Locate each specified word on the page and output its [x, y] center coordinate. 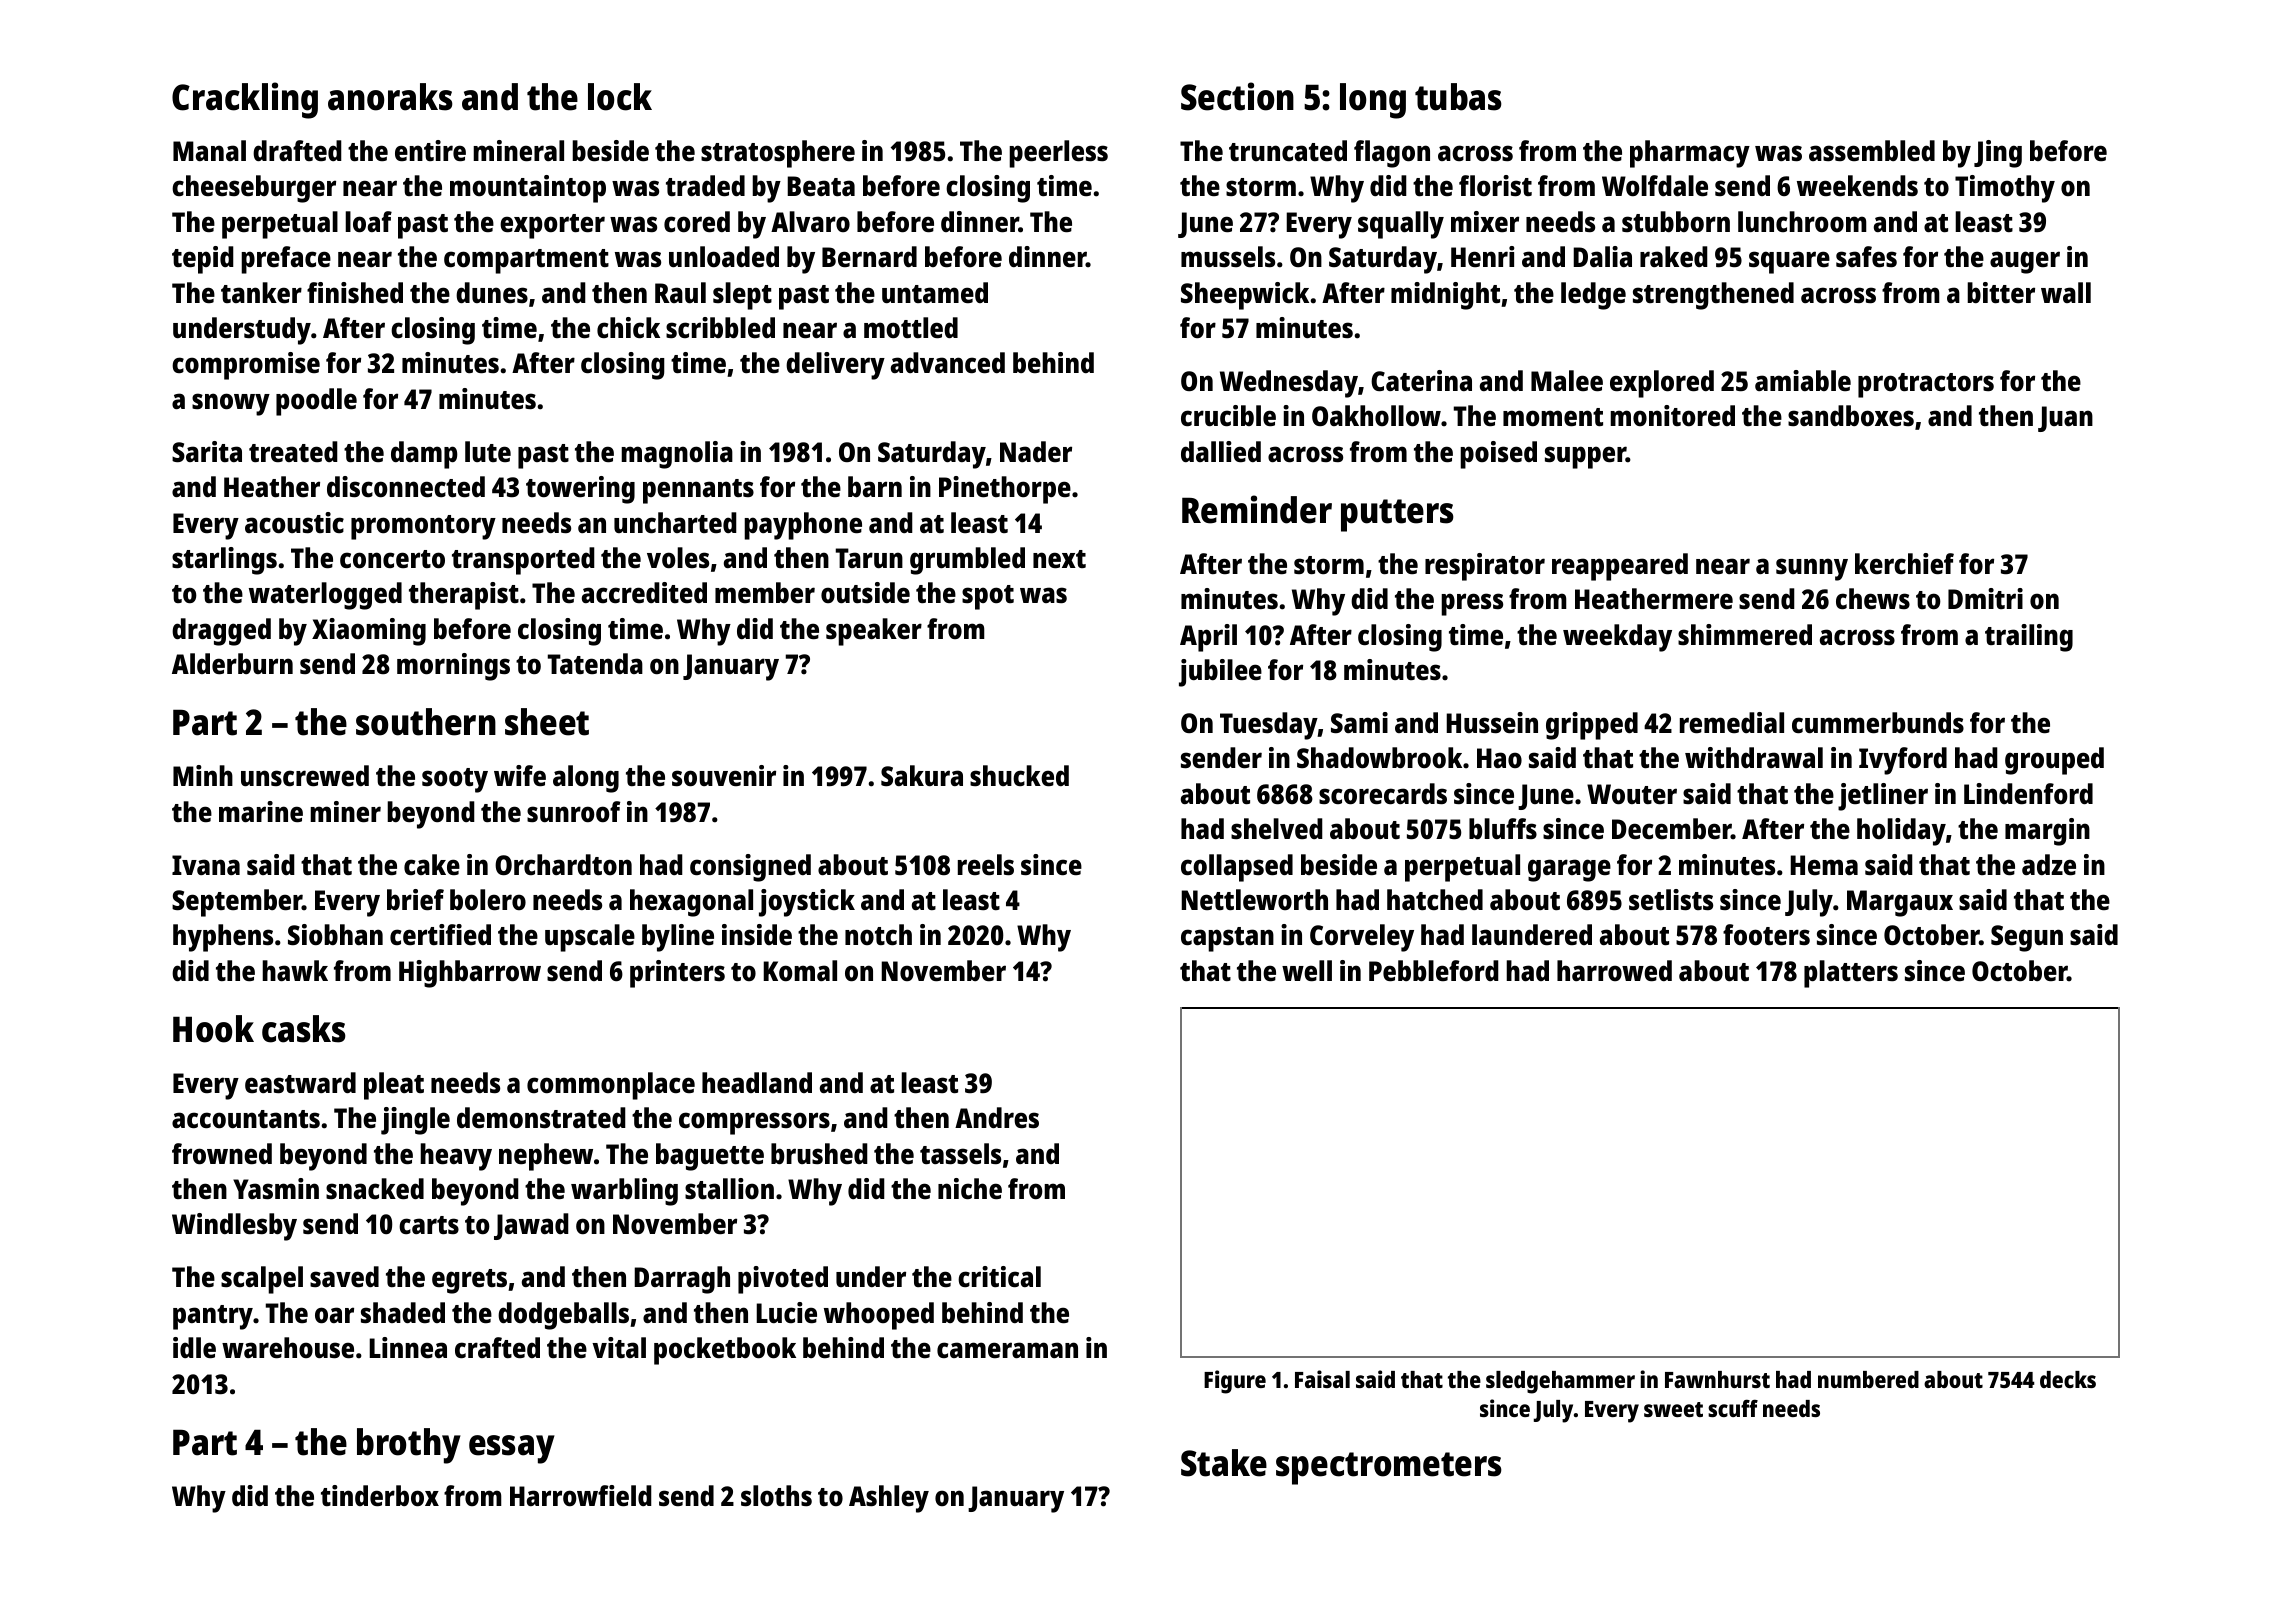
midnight [1445, 296]
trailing [2029, 638]
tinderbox [380, 1496]
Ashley [889, 1499]
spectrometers [1389, 1468]
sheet [547, 722]
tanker [261, 293]
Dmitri [1985, 598]
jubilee [1220, 673]
